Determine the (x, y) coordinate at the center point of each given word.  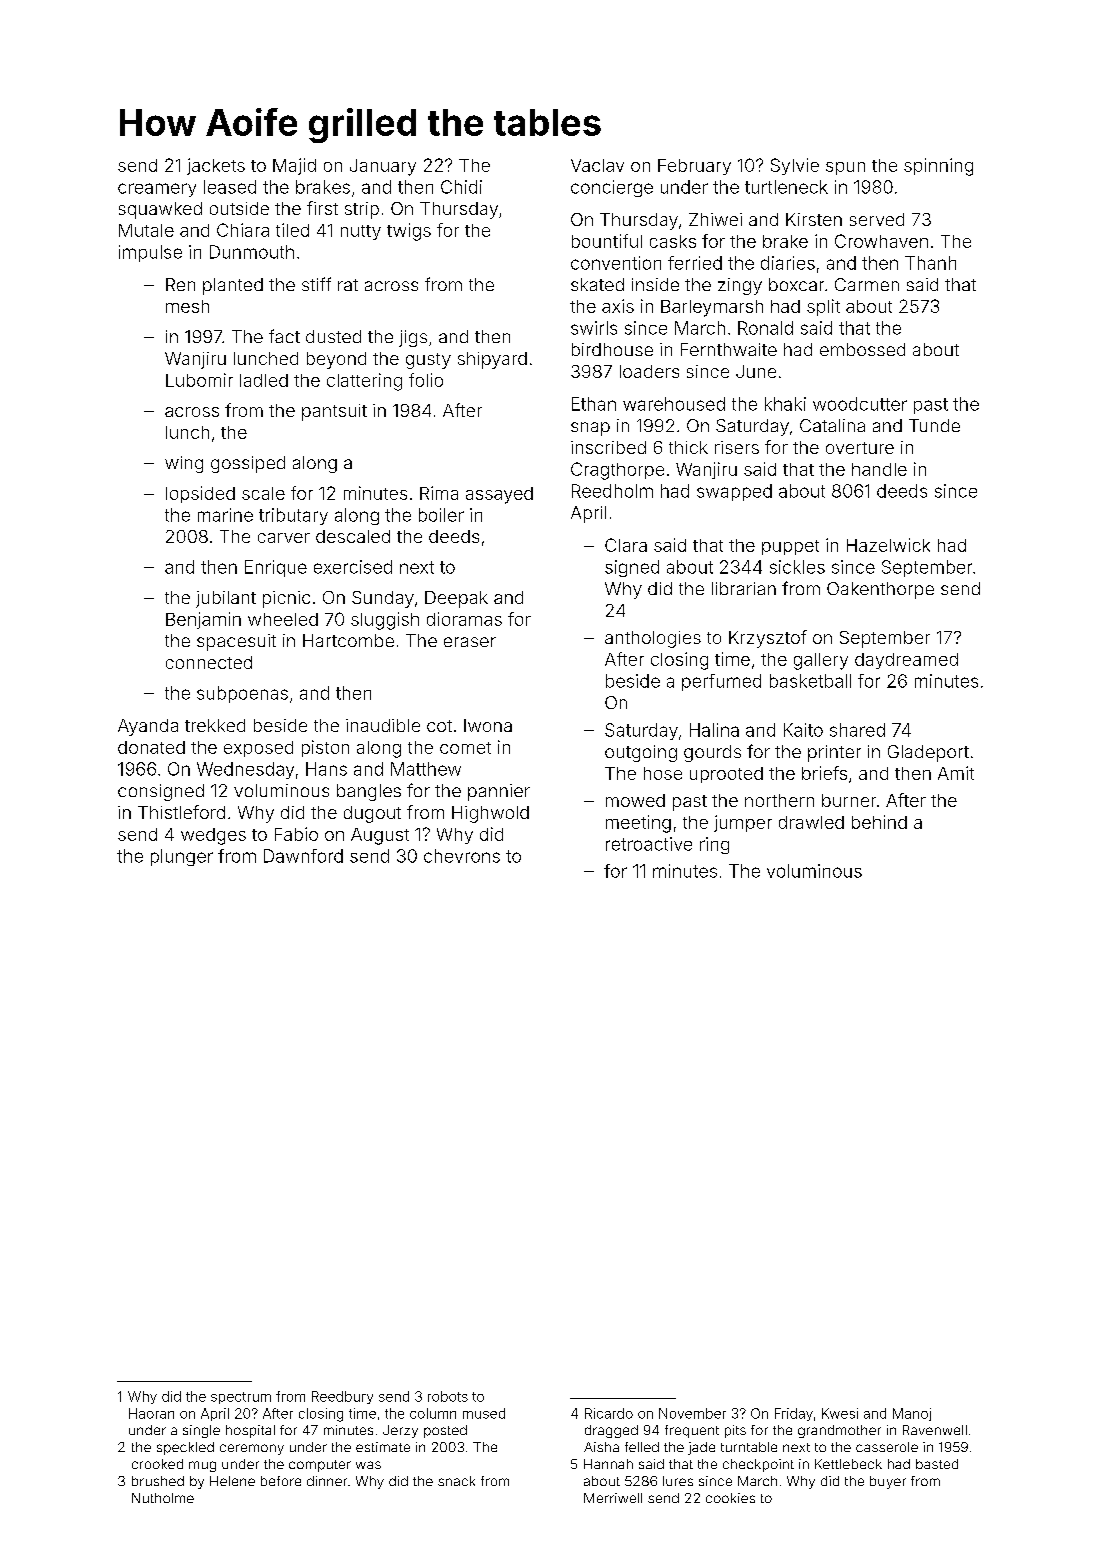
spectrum (241, 1398)
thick (688, 447)
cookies (730, 1498)
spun (845, 168)
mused (484, 1413)
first (322, 208)
